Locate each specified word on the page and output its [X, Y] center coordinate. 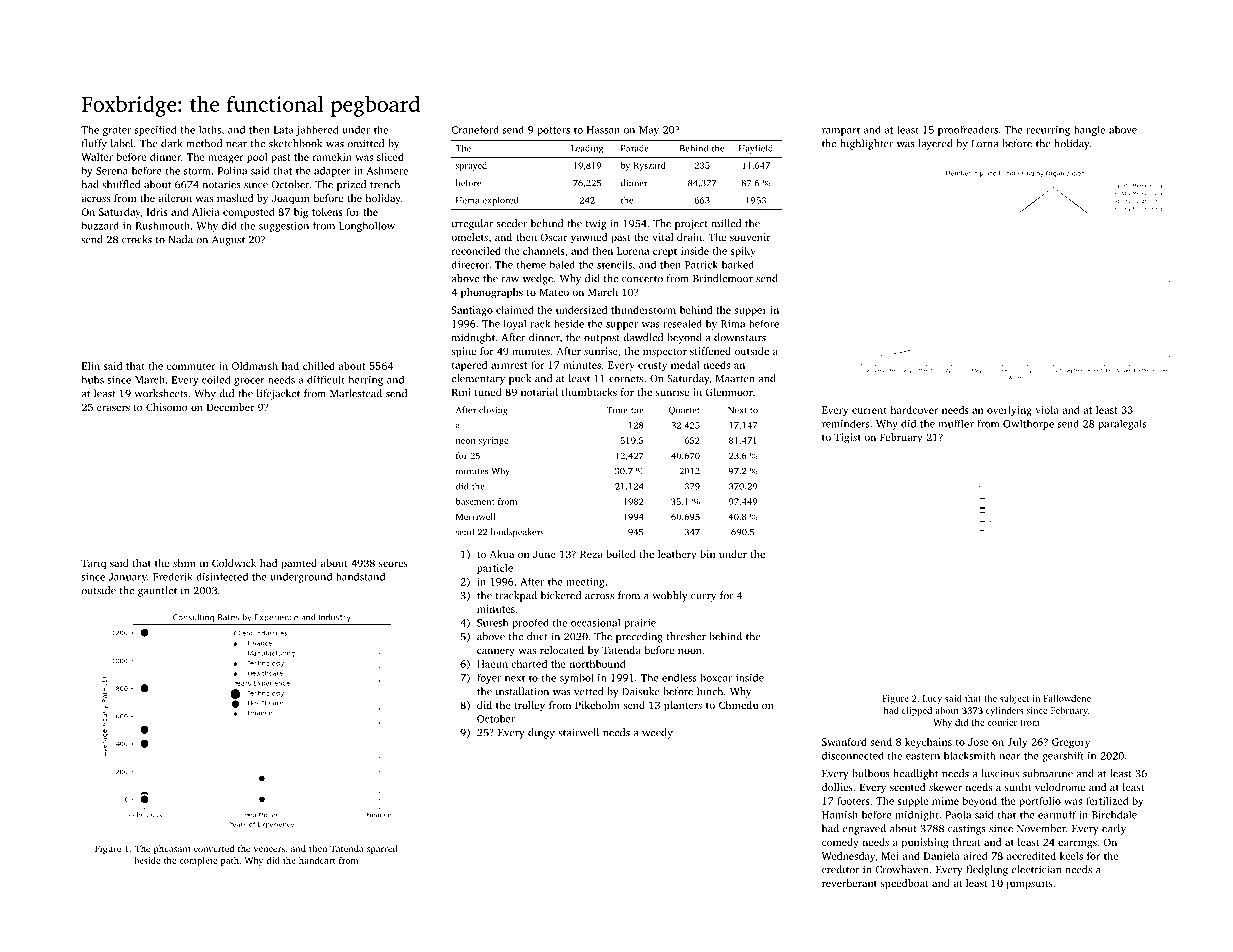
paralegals [1122, 424]
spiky [743, 252]
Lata [284, 130]
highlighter [866, 144]
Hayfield [756, 149]
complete [198, 861]
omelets [469, 237]
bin [707, 554]
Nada [180, 239]
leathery [677, 555]
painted [299, 564]
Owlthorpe [1028, 424]
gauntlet [157, 591]
